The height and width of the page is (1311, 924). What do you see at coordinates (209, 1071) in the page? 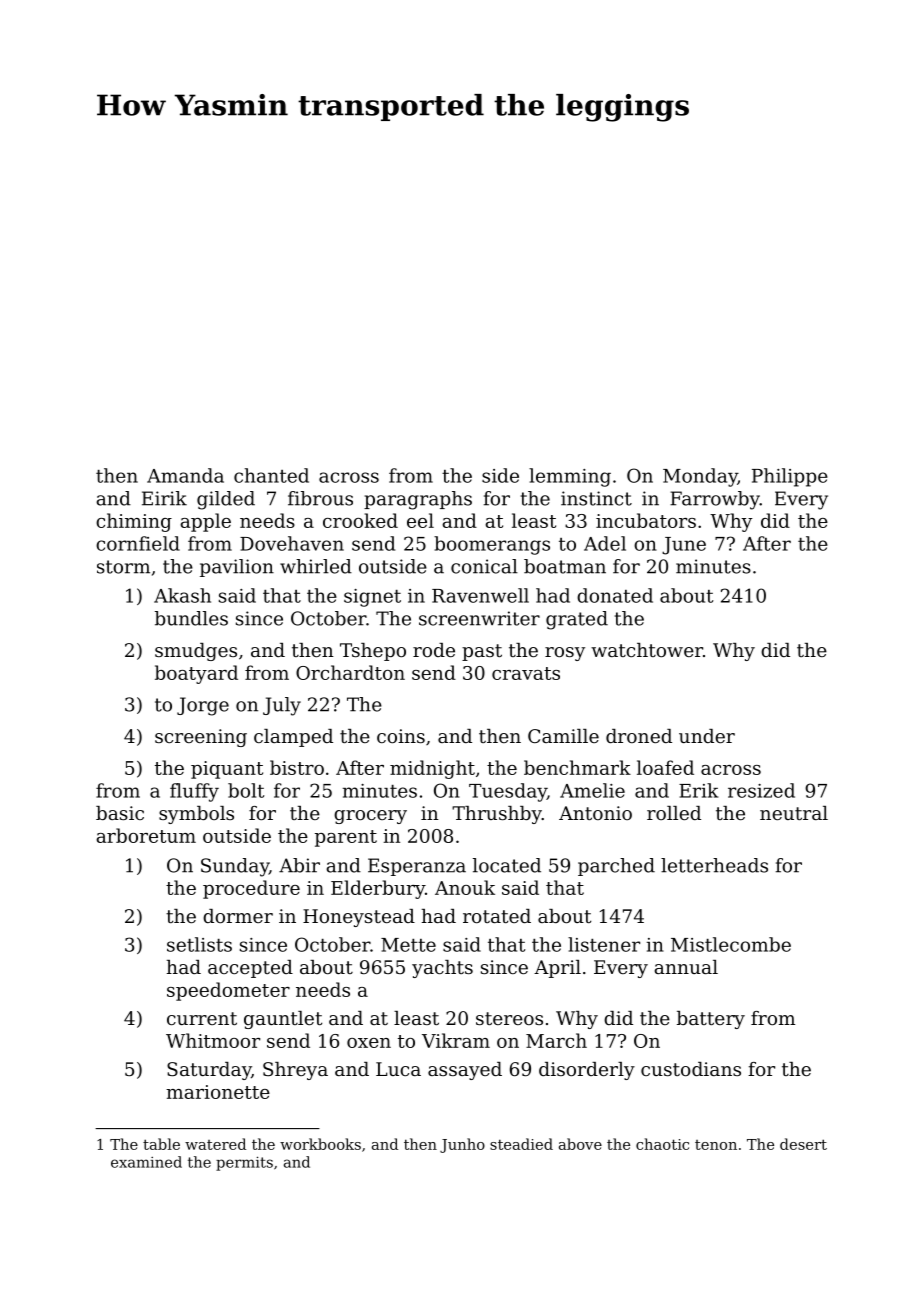
I see `Saturday` at bounding box center [209, 1071].
